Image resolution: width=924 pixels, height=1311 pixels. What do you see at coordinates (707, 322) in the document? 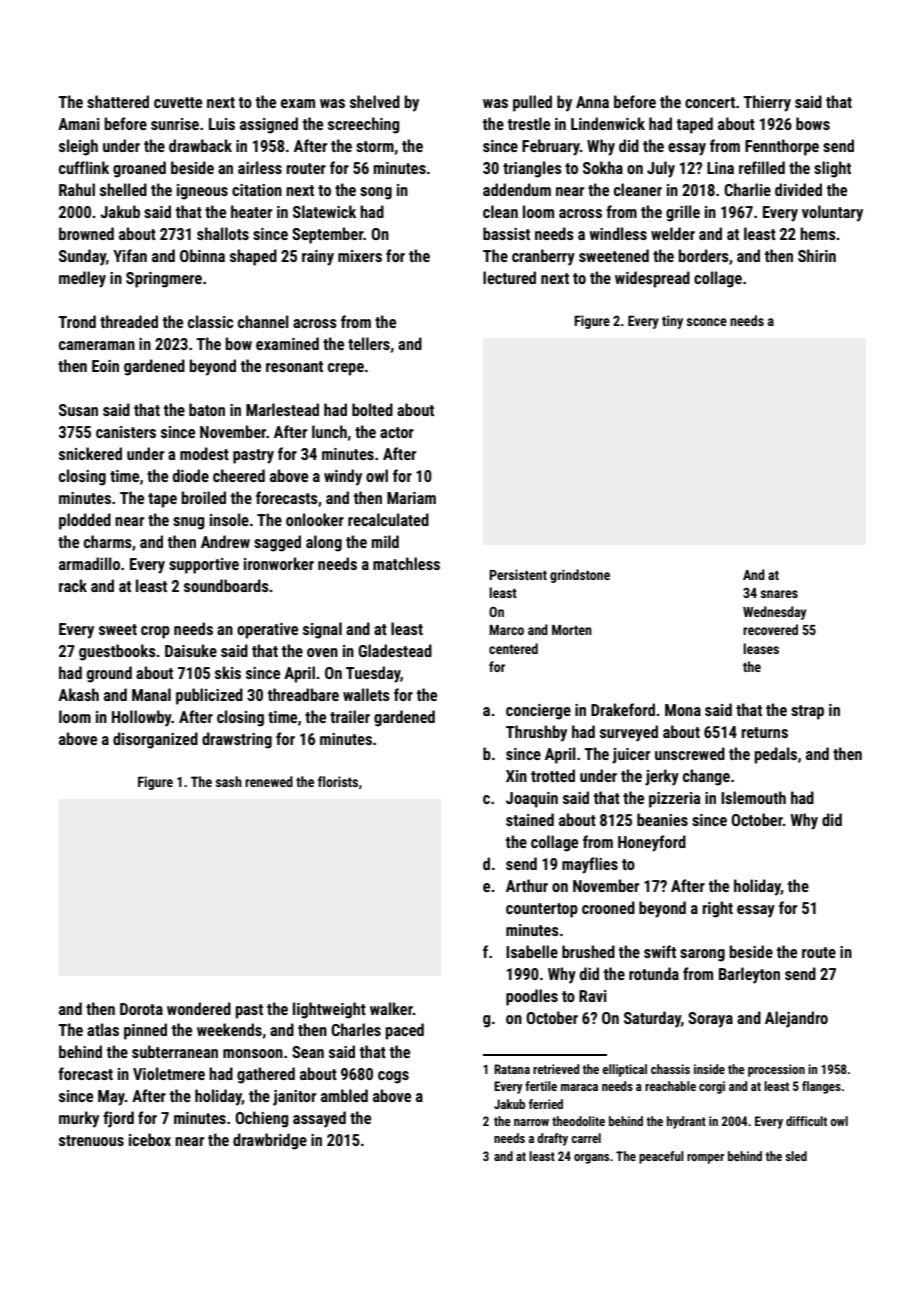
I see `sconce` at bounding box center [707, 322].
